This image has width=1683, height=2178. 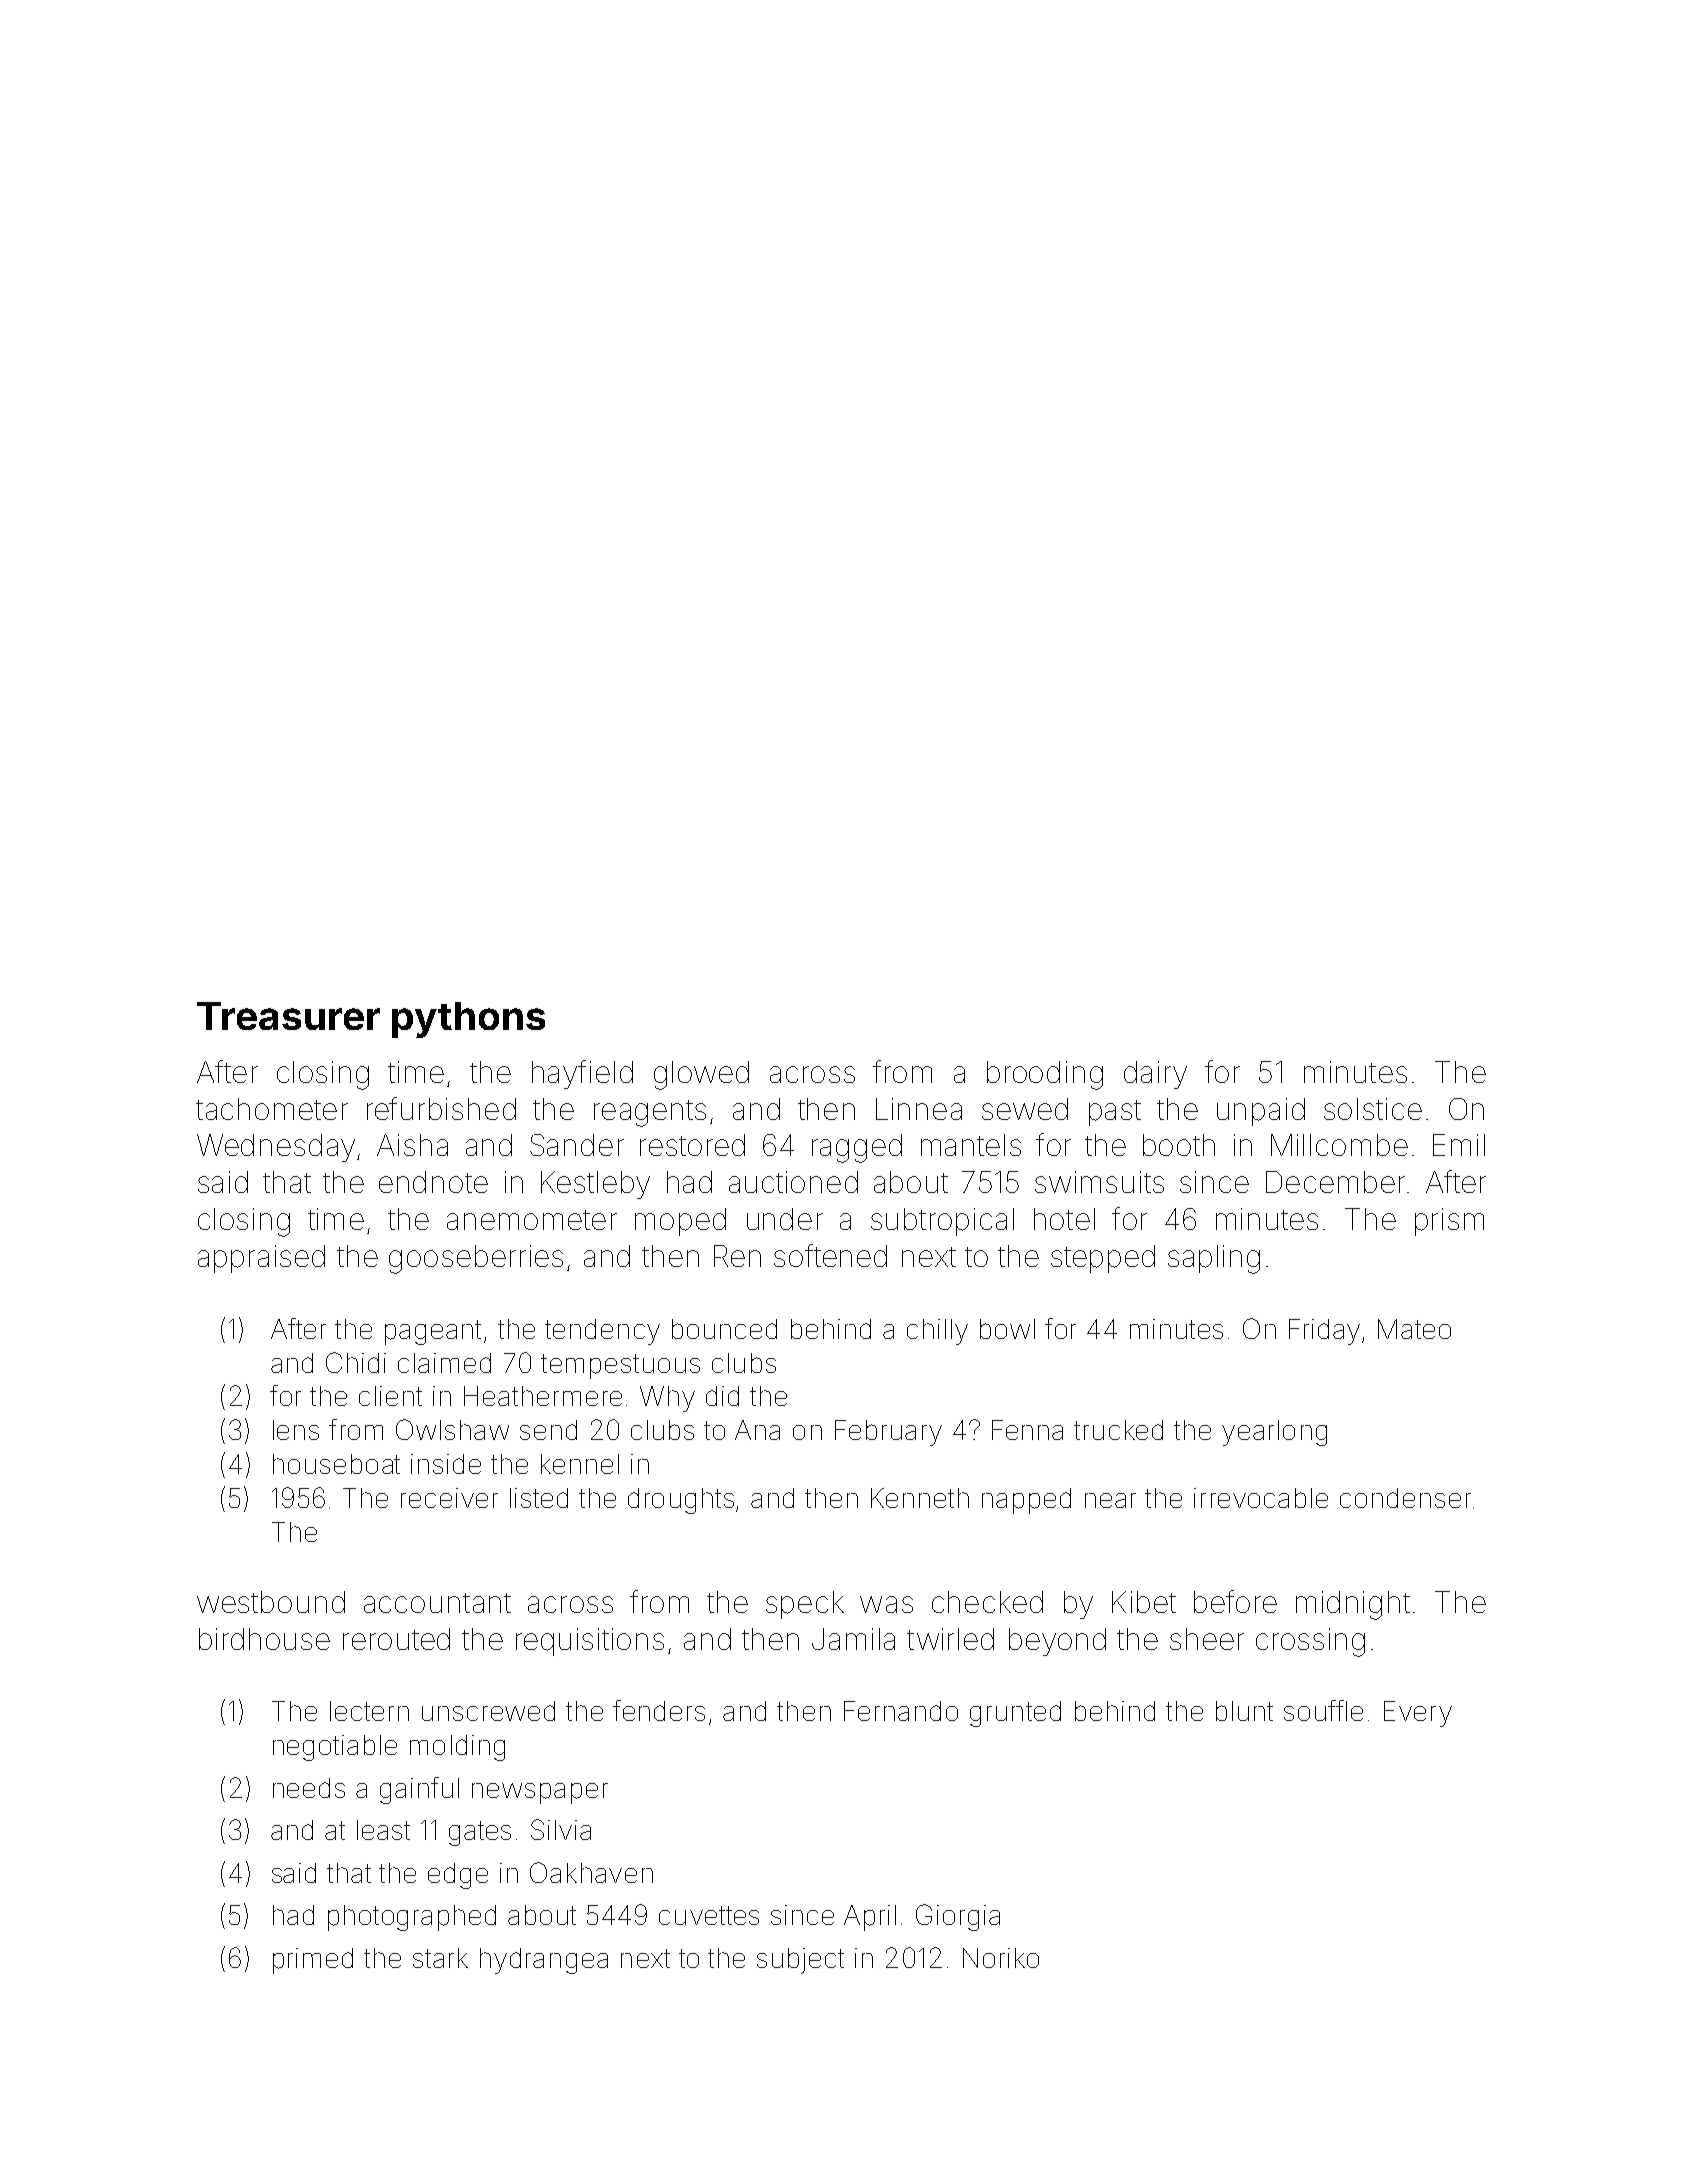 I want to click on newspaper, so click(x=540, y=1793).
